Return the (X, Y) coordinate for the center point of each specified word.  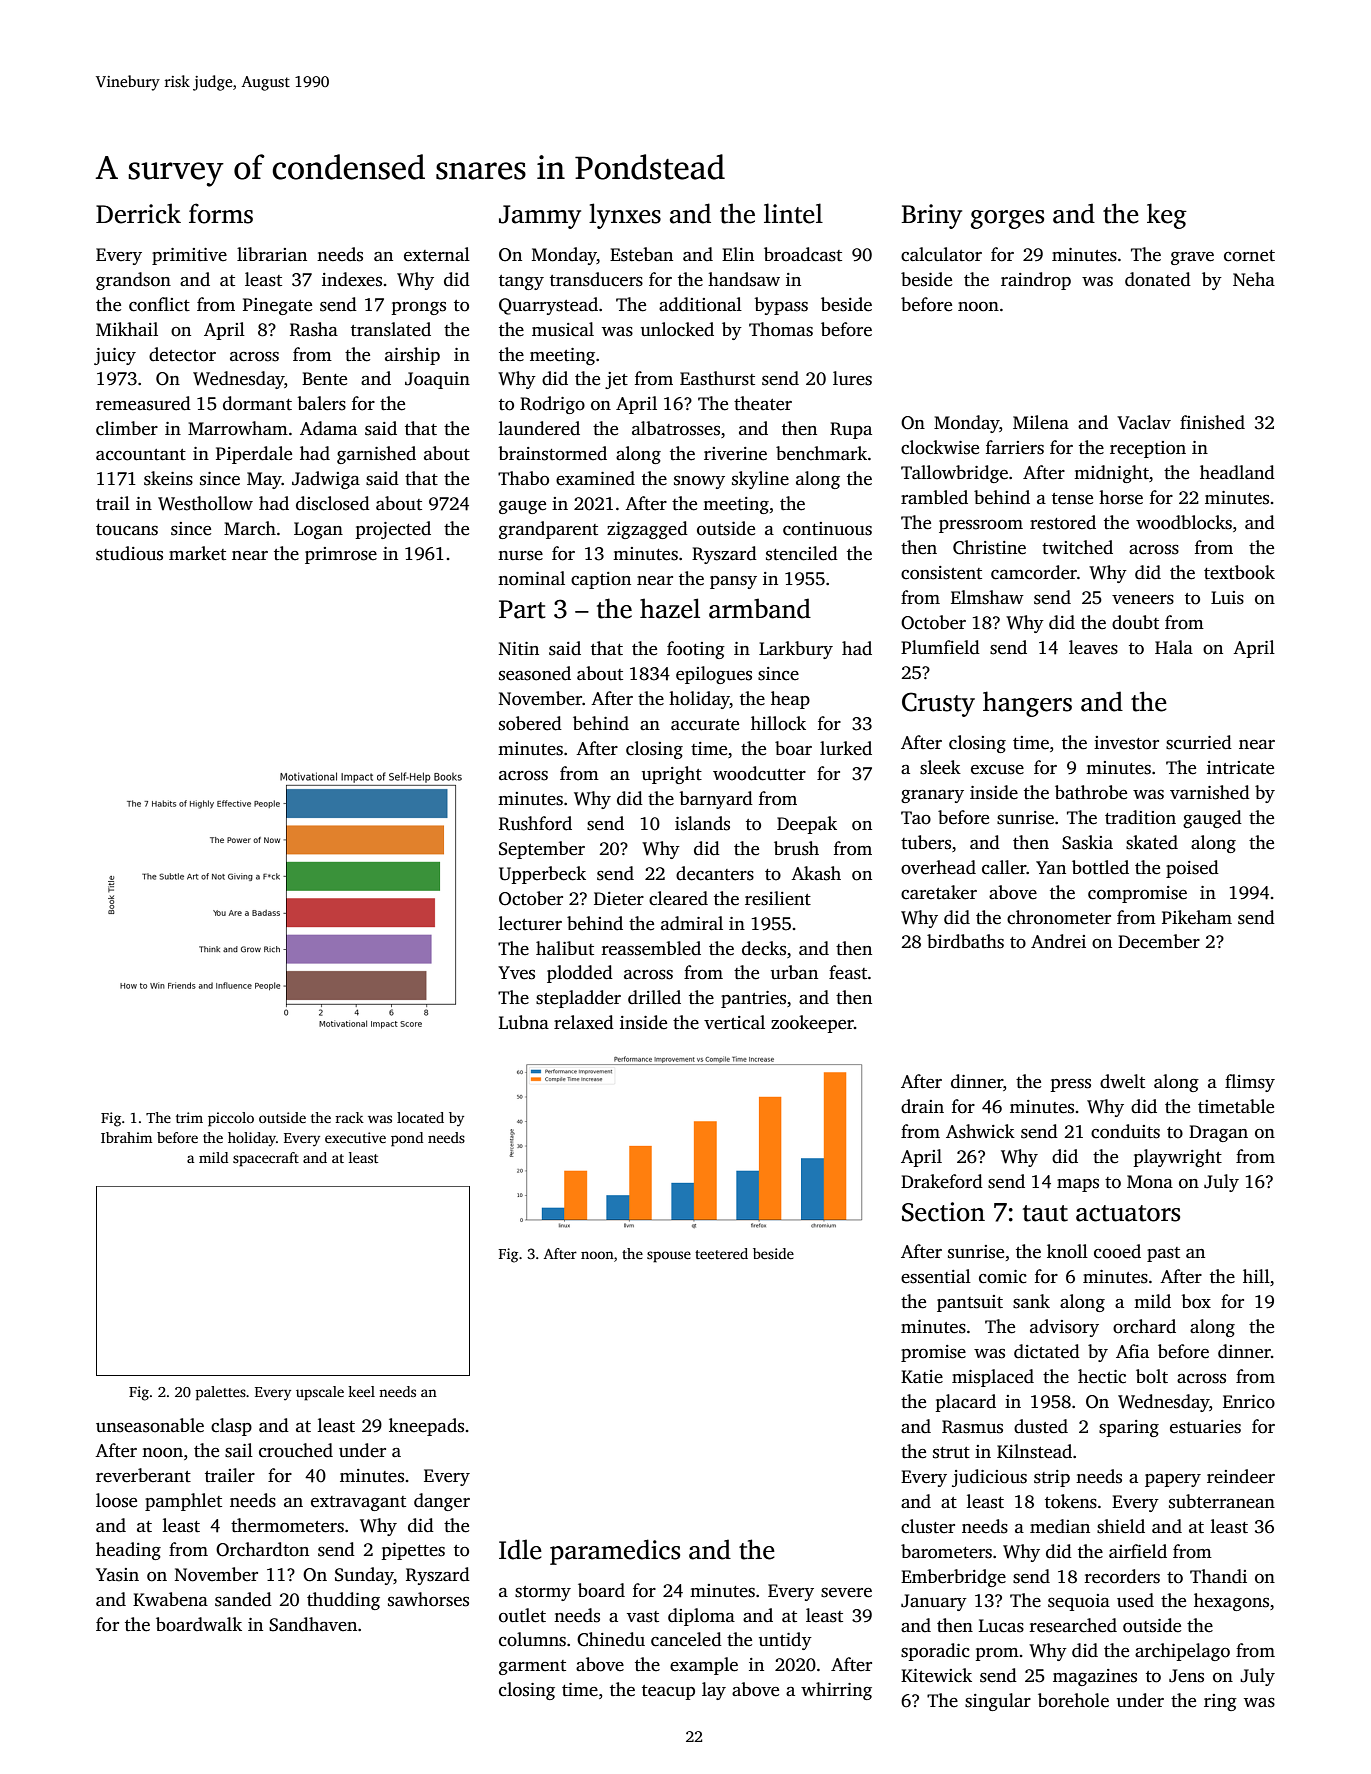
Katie (922, 1377)
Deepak (807, 825)
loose (116, 1500)
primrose (341, 555)
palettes (221, 1393)
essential (936, 1276)
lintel (793, 213)
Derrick (138, 213)
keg (1167, 216)
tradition (1140, 817)
